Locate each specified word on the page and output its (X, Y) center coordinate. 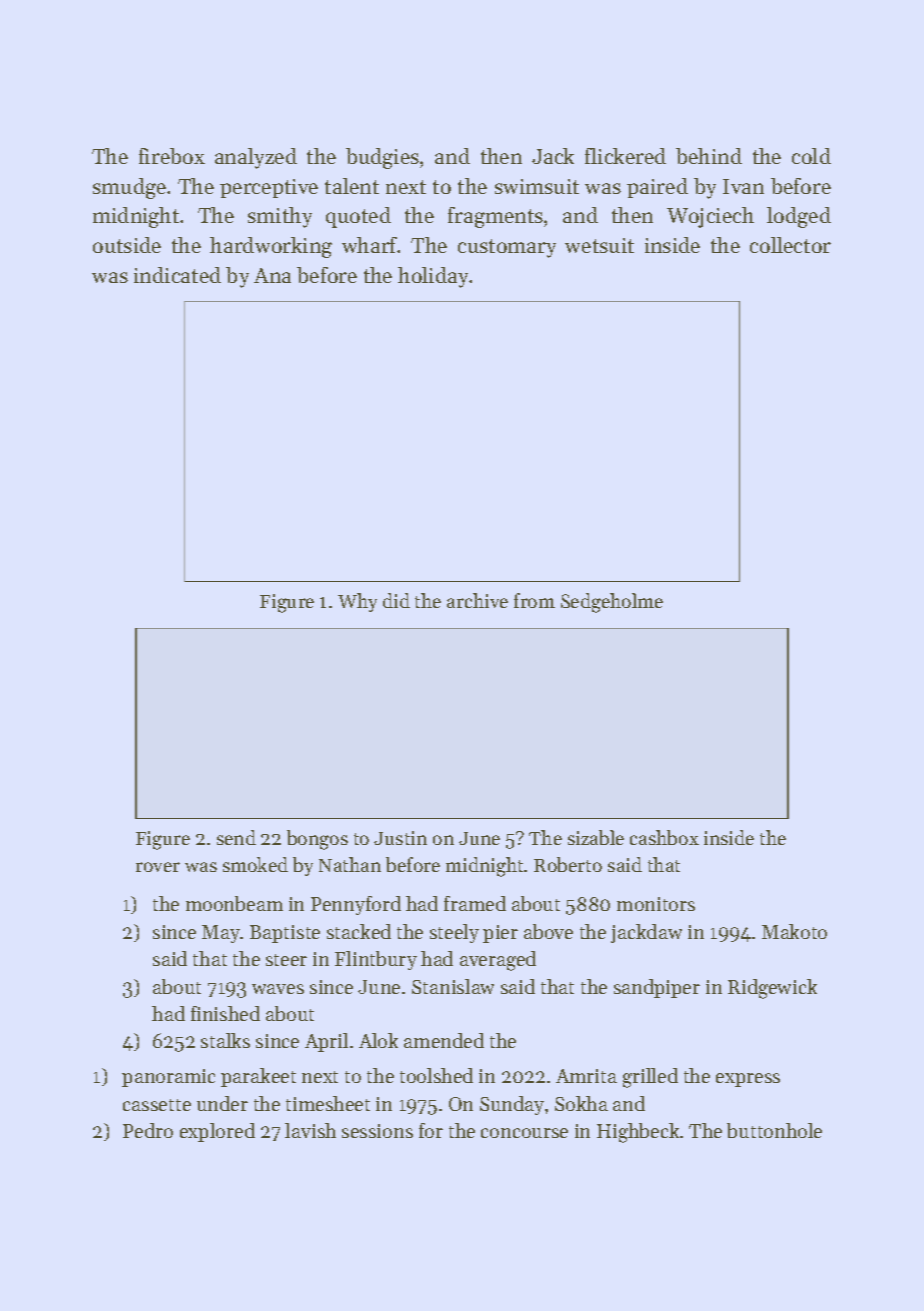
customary (507, 248)
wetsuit (599, 245)
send (236, 837)
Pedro (148, 1130)
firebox (172, 156)
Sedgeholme (612, 603)
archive (477, 600)
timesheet (328, 1103)
